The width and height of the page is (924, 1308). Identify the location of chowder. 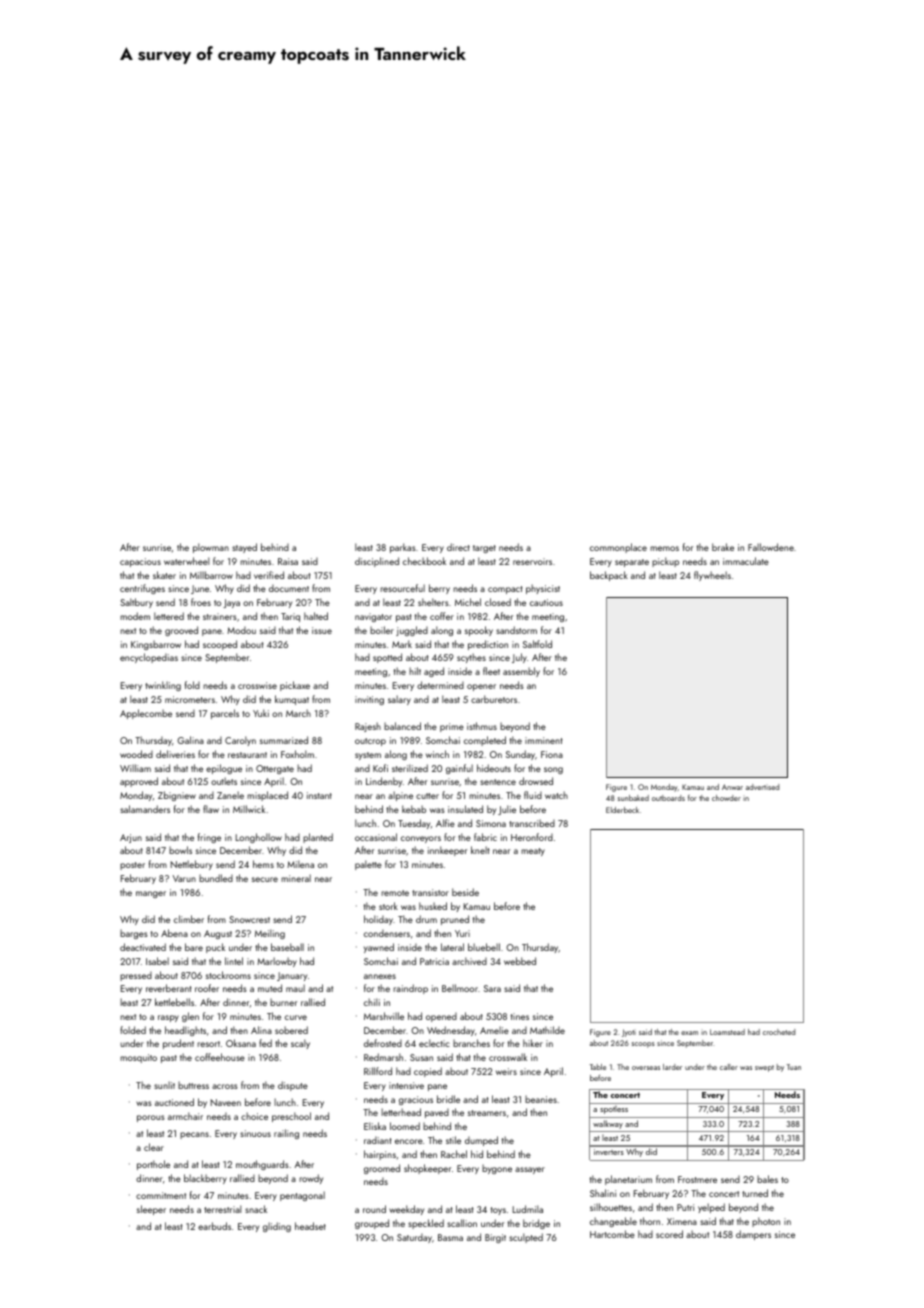
(726, 798).
